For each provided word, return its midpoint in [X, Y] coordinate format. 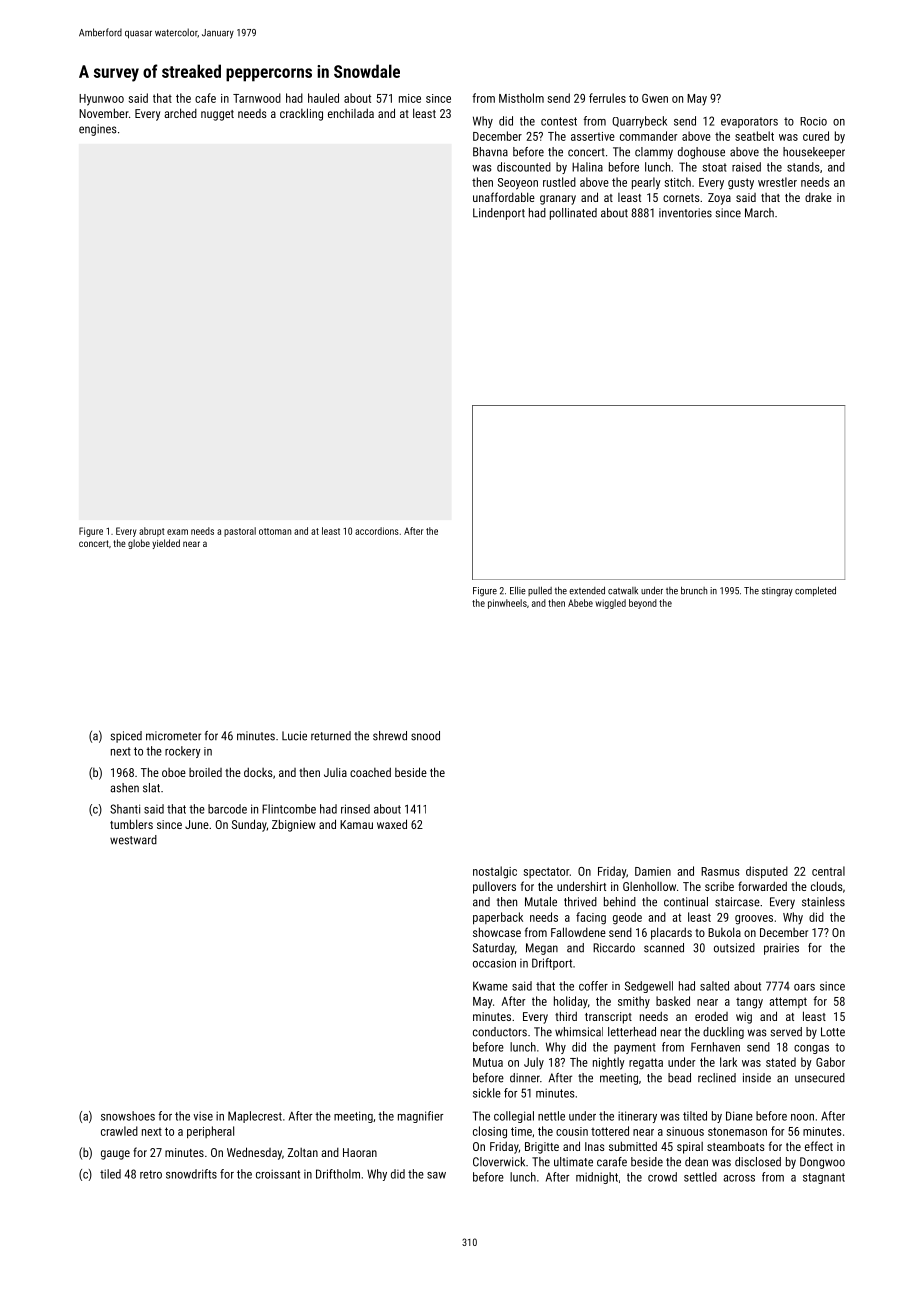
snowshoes [128, 1116]
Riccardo [614, 948]
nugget [217, 115]
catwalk [623, 591]
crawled [119, 1131]
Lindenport [499, 214]
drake [818, 197]
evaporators [749, 122]
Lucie [294, 736]
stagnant [824, 1178]
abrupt [152, 532]
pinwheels [507, 604]
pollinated [573, 214]
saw [436, 1175]
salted [714, 986]
